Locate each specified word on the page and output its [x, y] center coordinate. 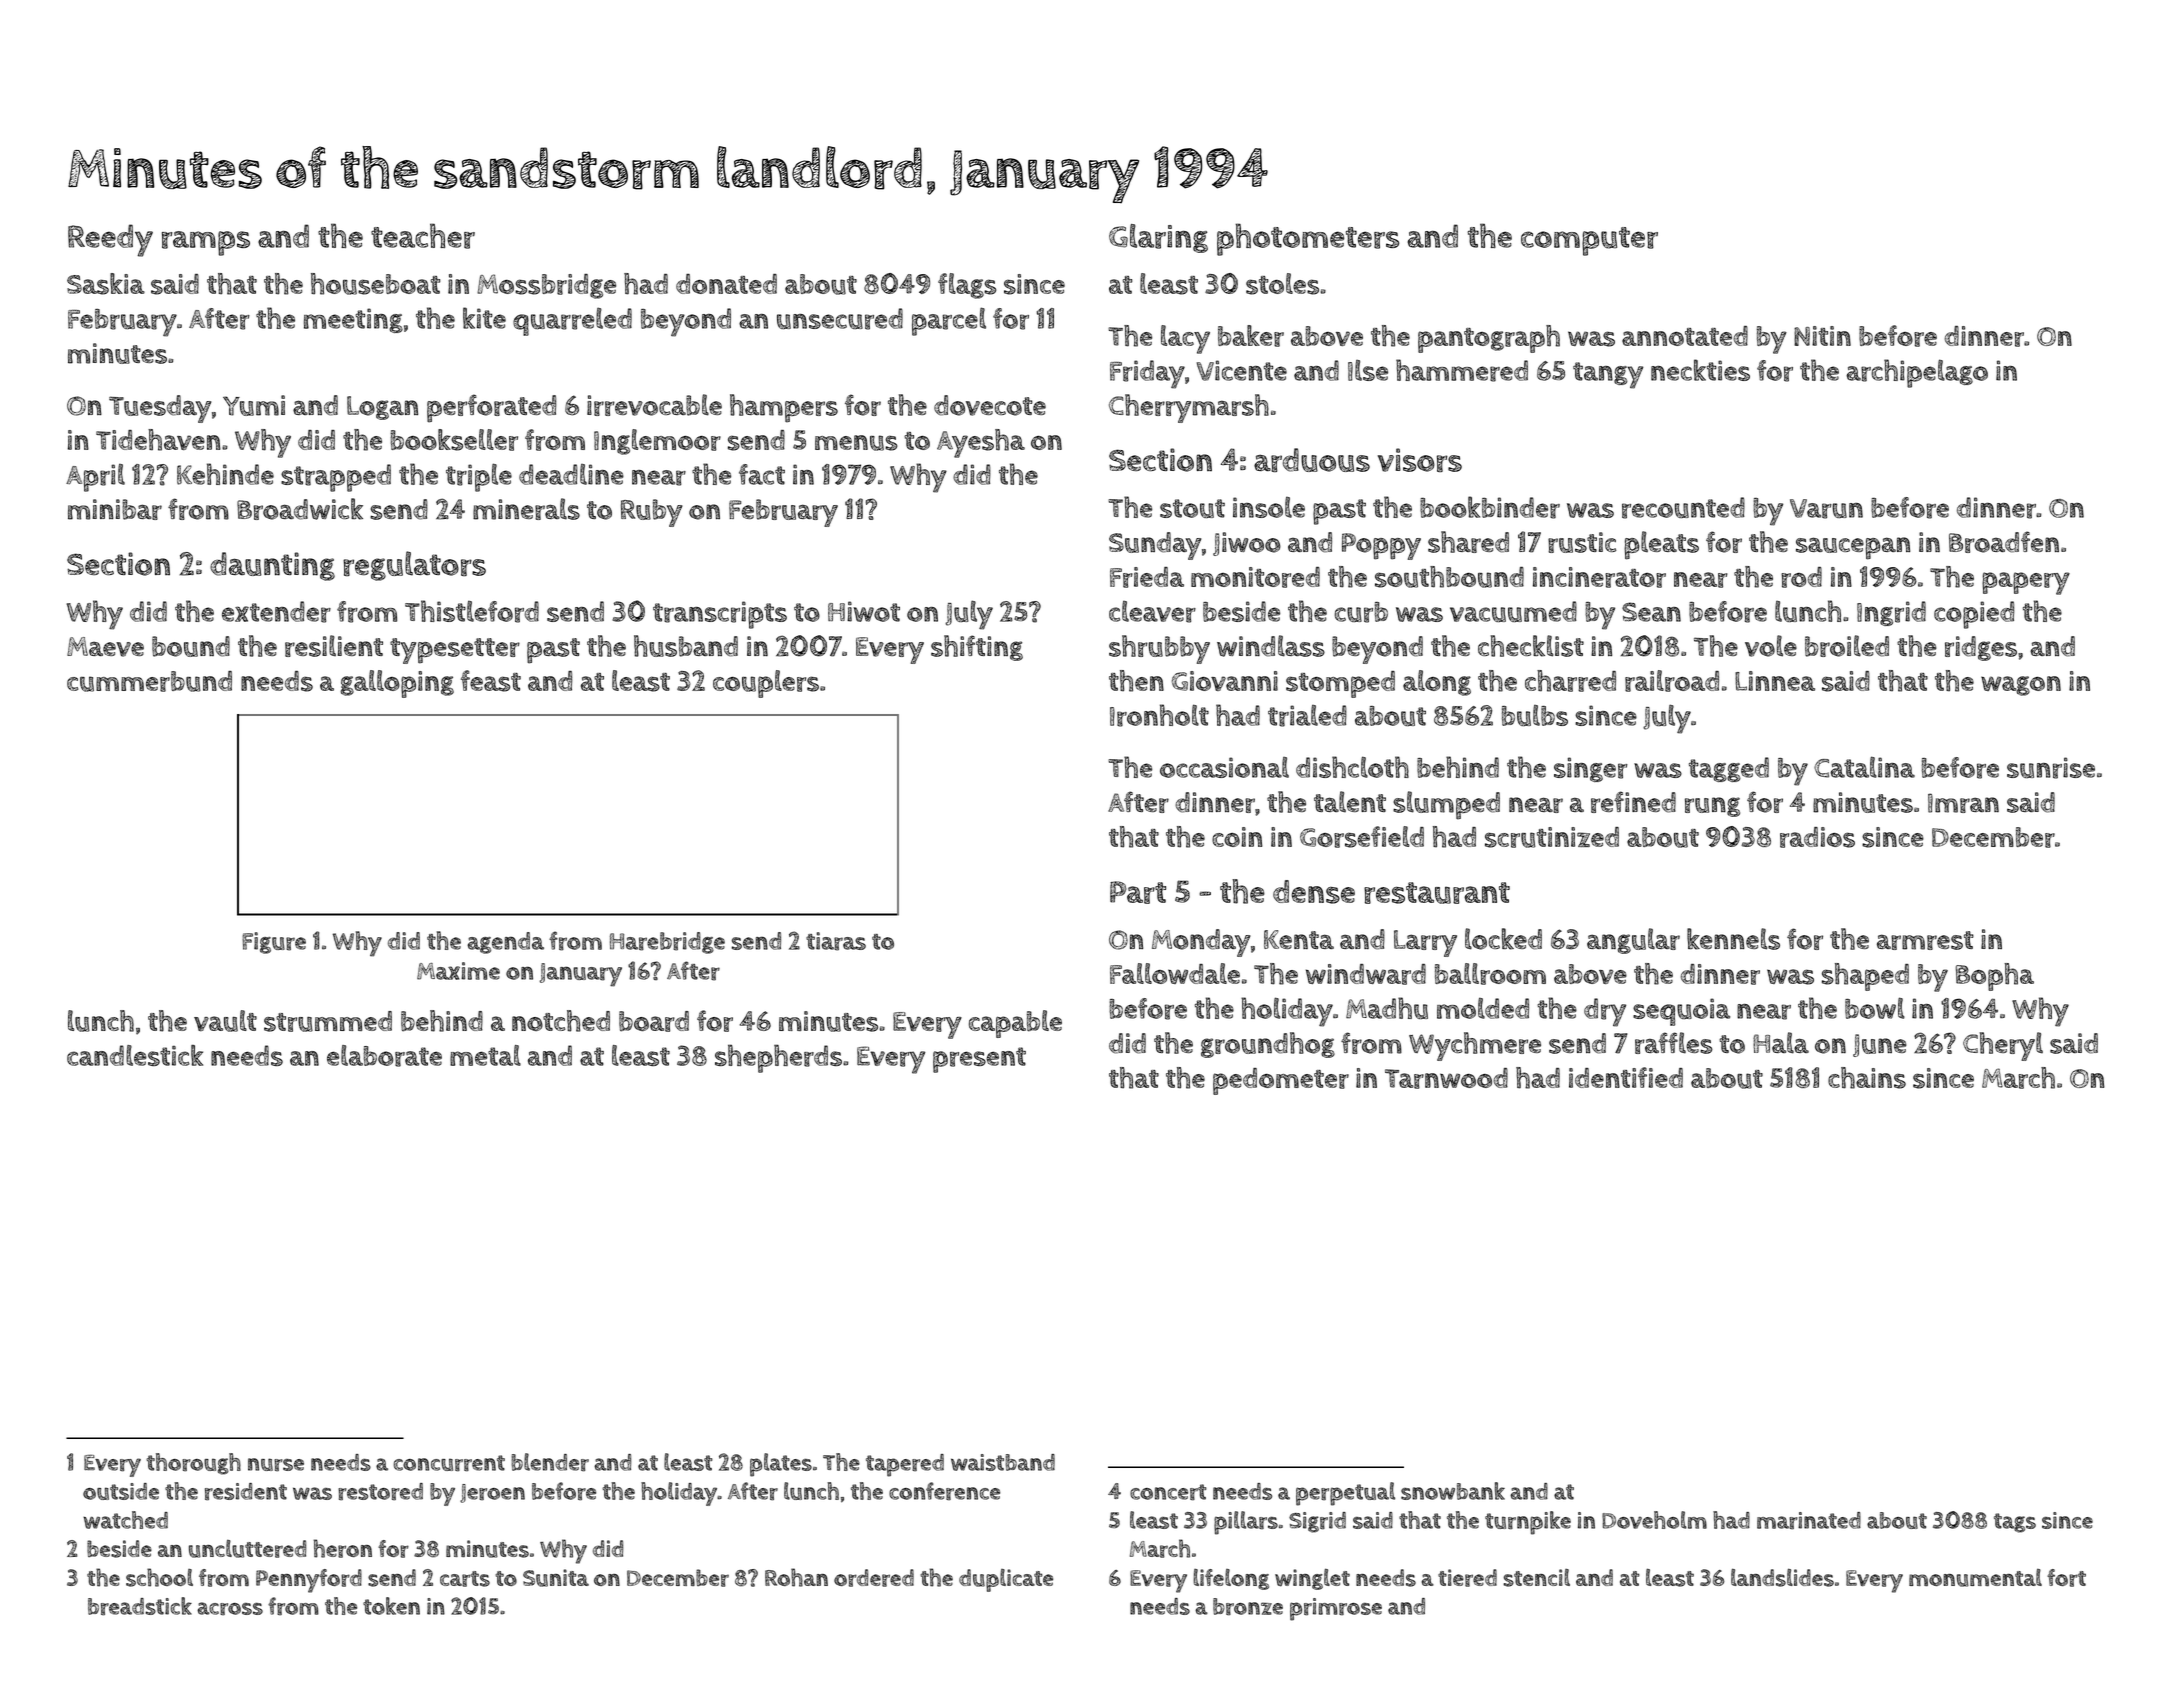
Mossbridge [546, 286]
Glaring [1158, 238]
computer [1589, 241]
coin [1237, 837]
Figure [274, 943]
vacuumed [1513, 611]
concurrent [449, 1463]
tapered [905, 1465]
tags [2015, 1523]
